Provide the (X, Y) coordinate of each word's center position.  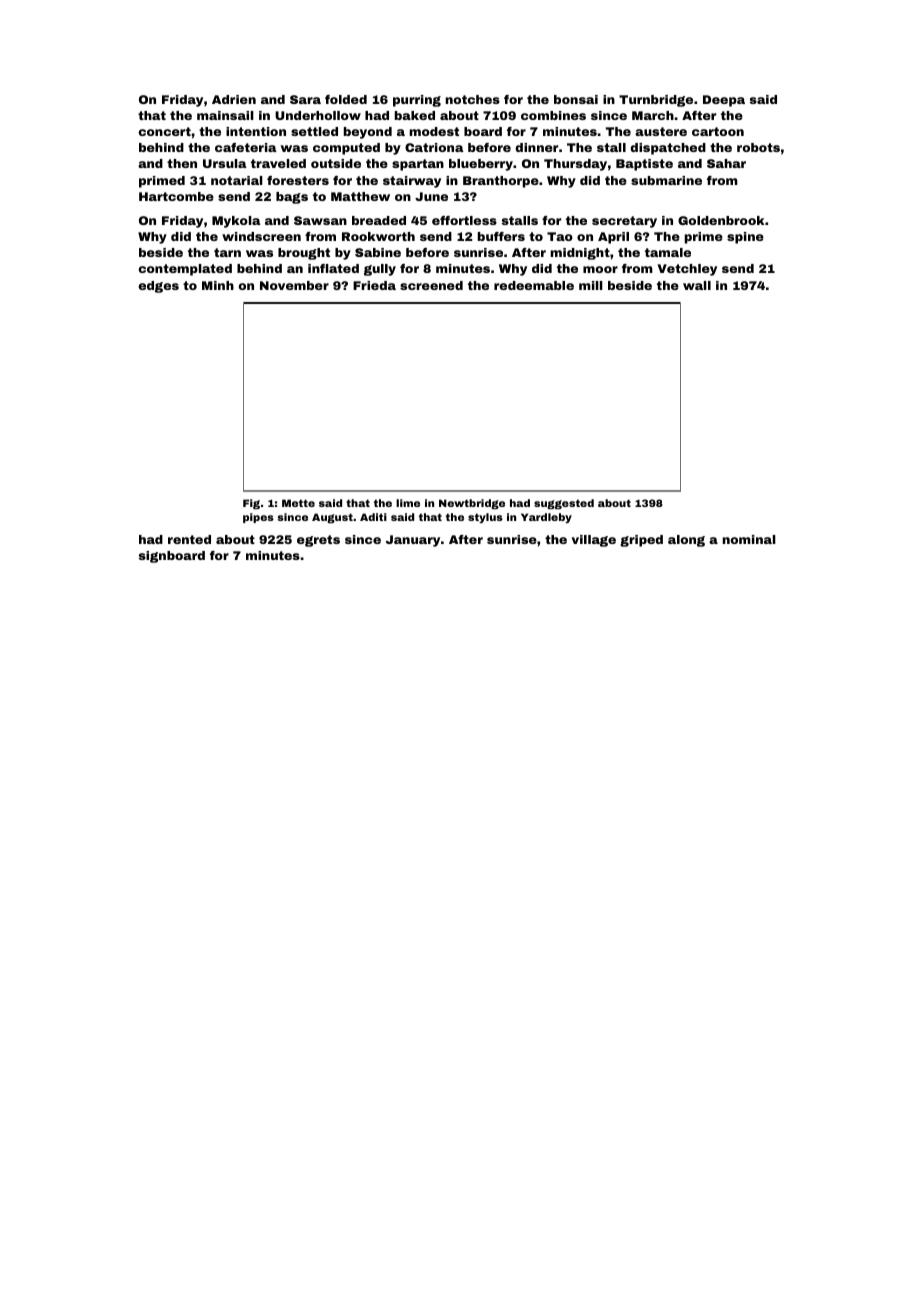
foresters (298, 180)
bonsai (576, 99)
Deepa (724, 101)
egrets (318, 541)
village (594, 541)
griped (641, 541)
